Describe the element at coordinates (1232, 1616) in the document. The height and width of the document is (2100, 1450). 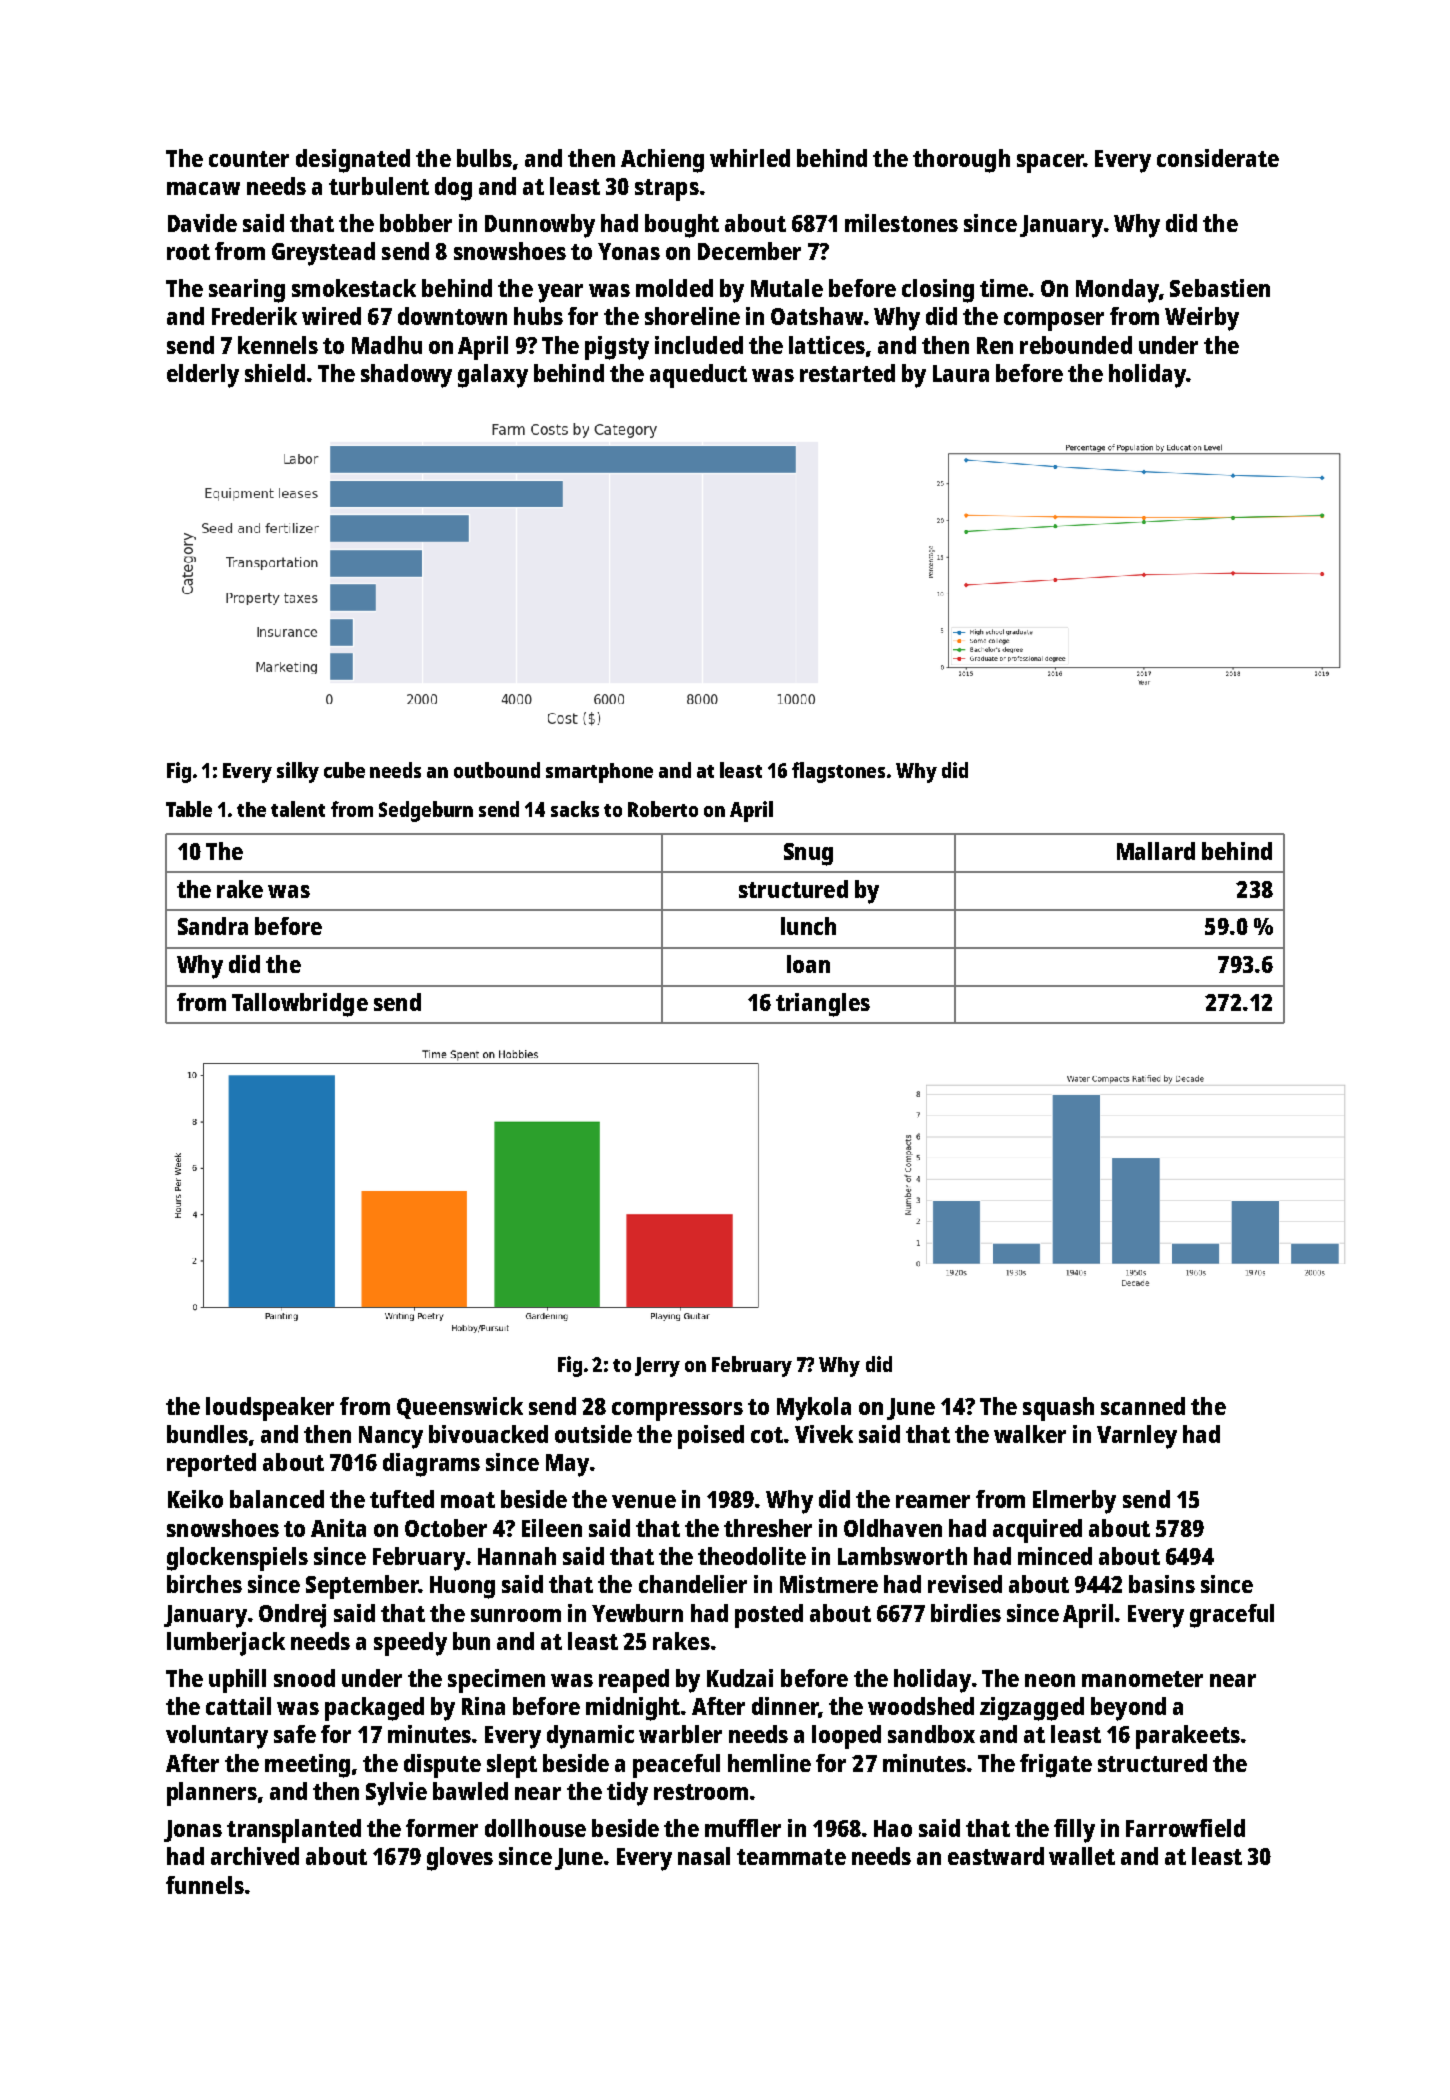
I see `graceful` at that location.
